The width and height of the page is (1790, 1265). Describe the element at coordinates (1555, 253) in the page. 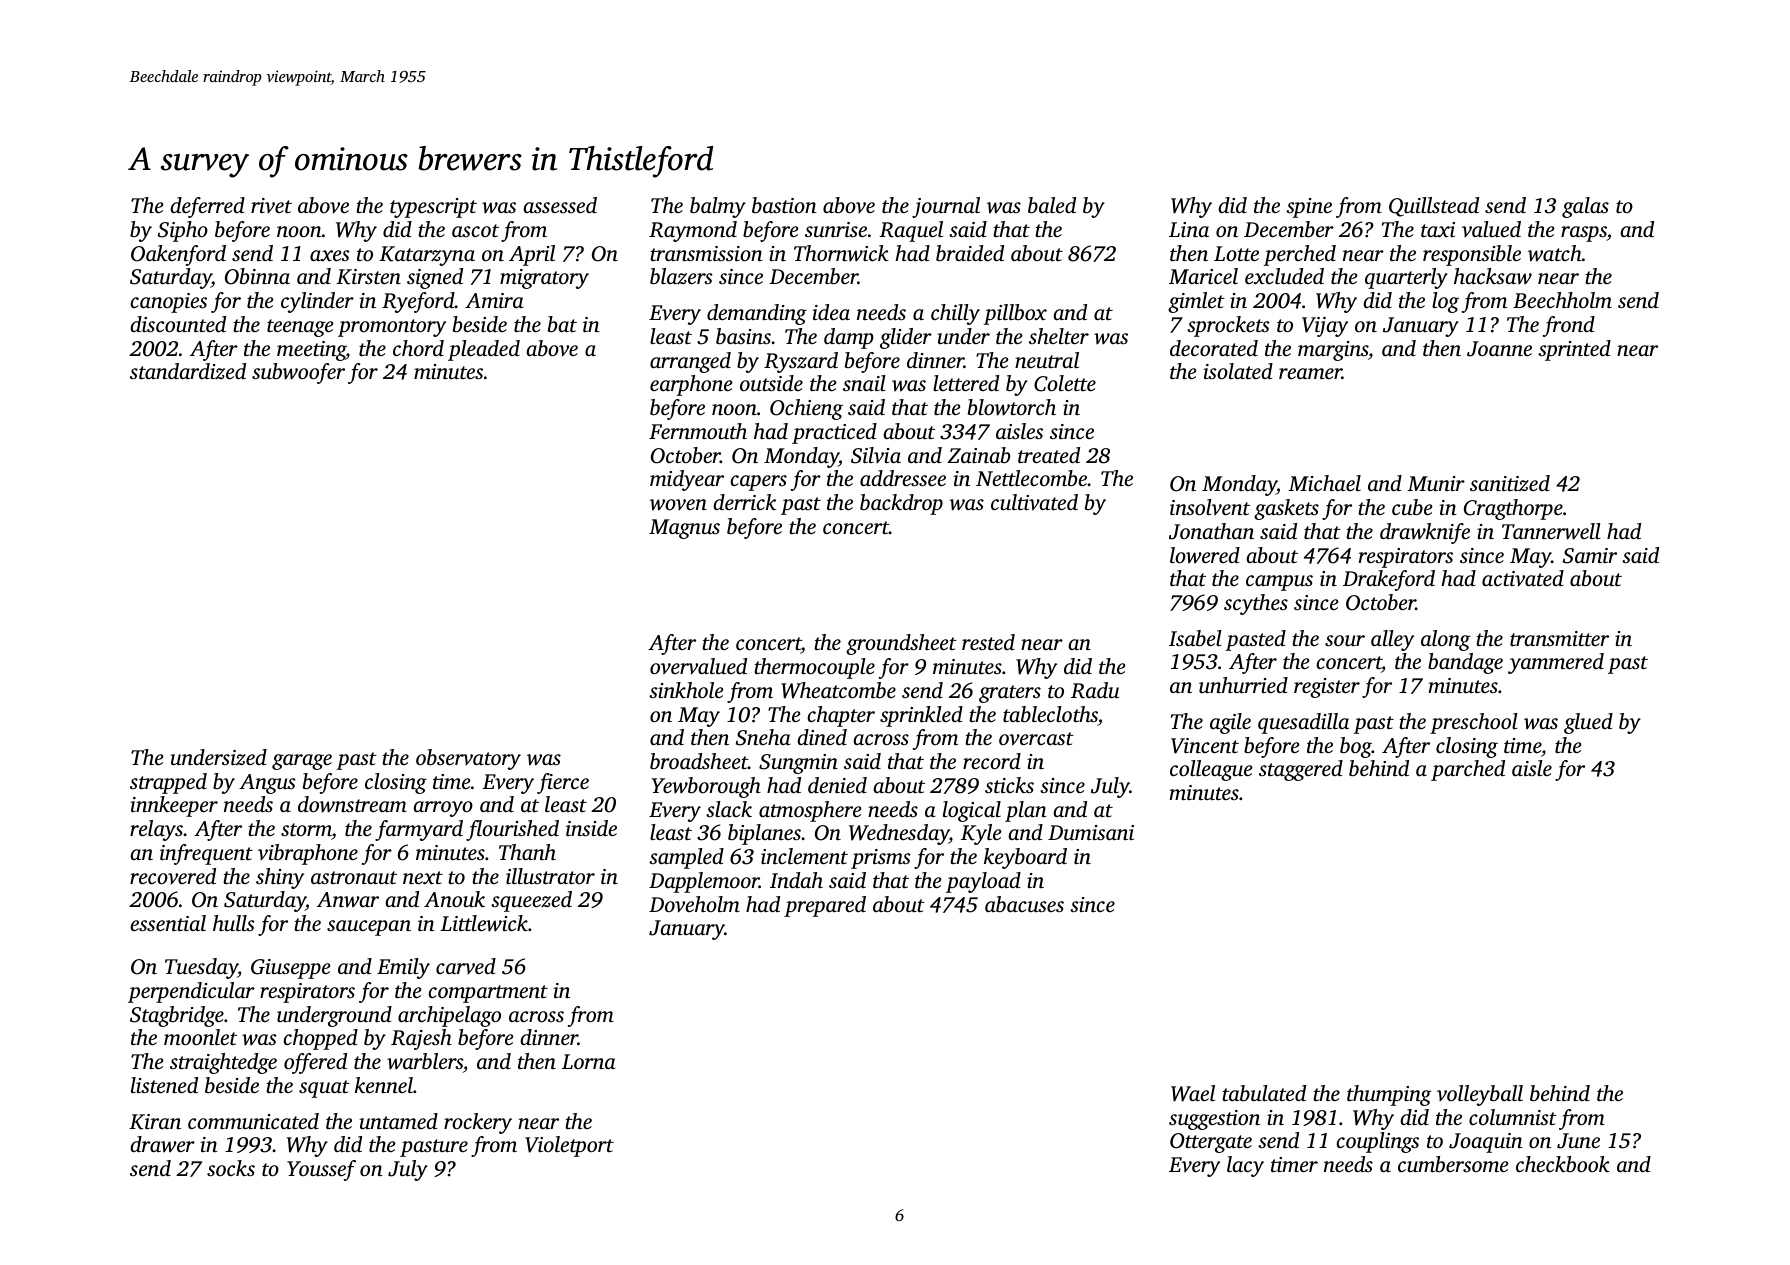

I see `watch` at that location.
